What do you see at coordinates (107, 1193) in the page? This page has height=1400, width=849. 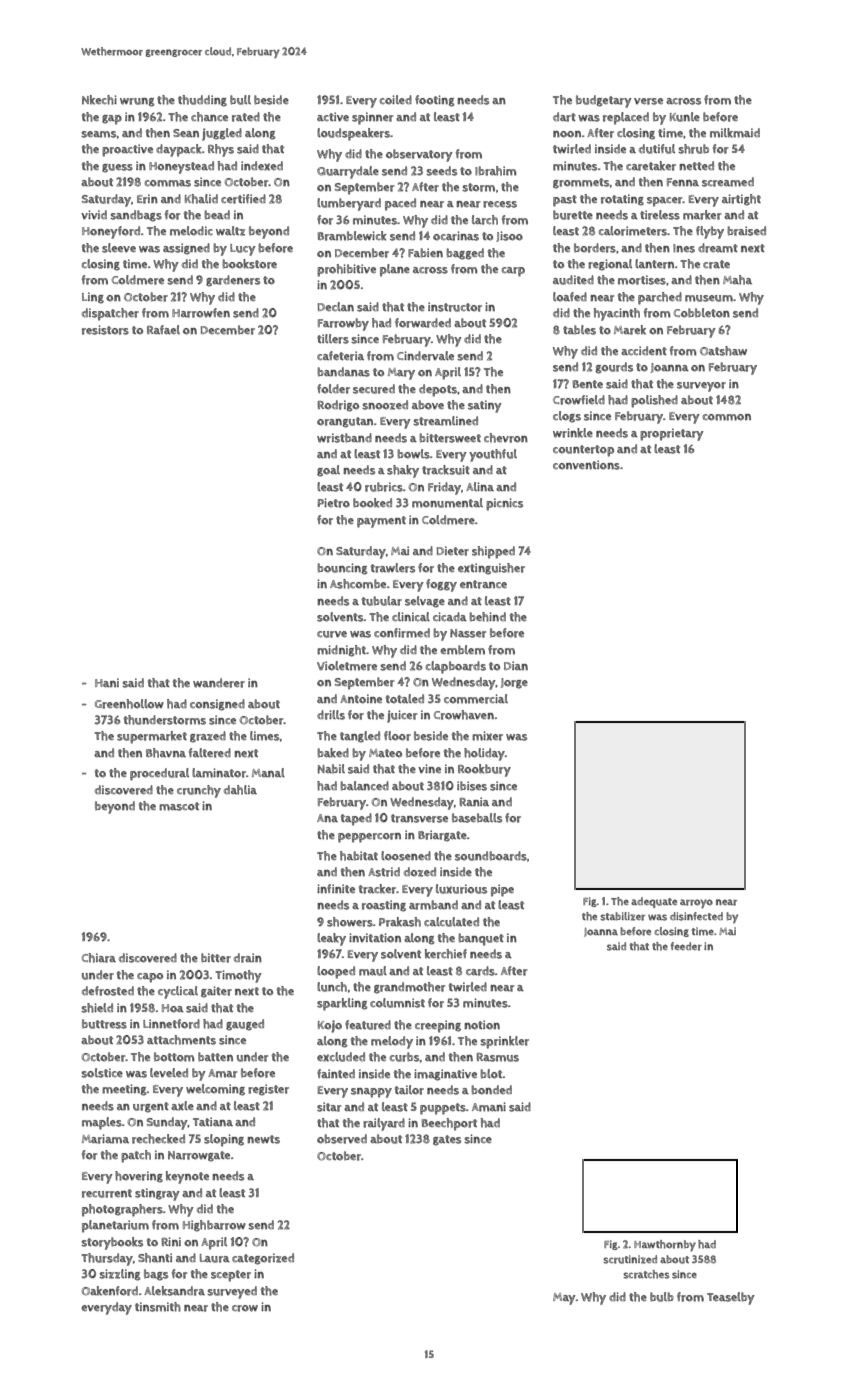 I see `recurrent` at bounding box center [107, 1193].
